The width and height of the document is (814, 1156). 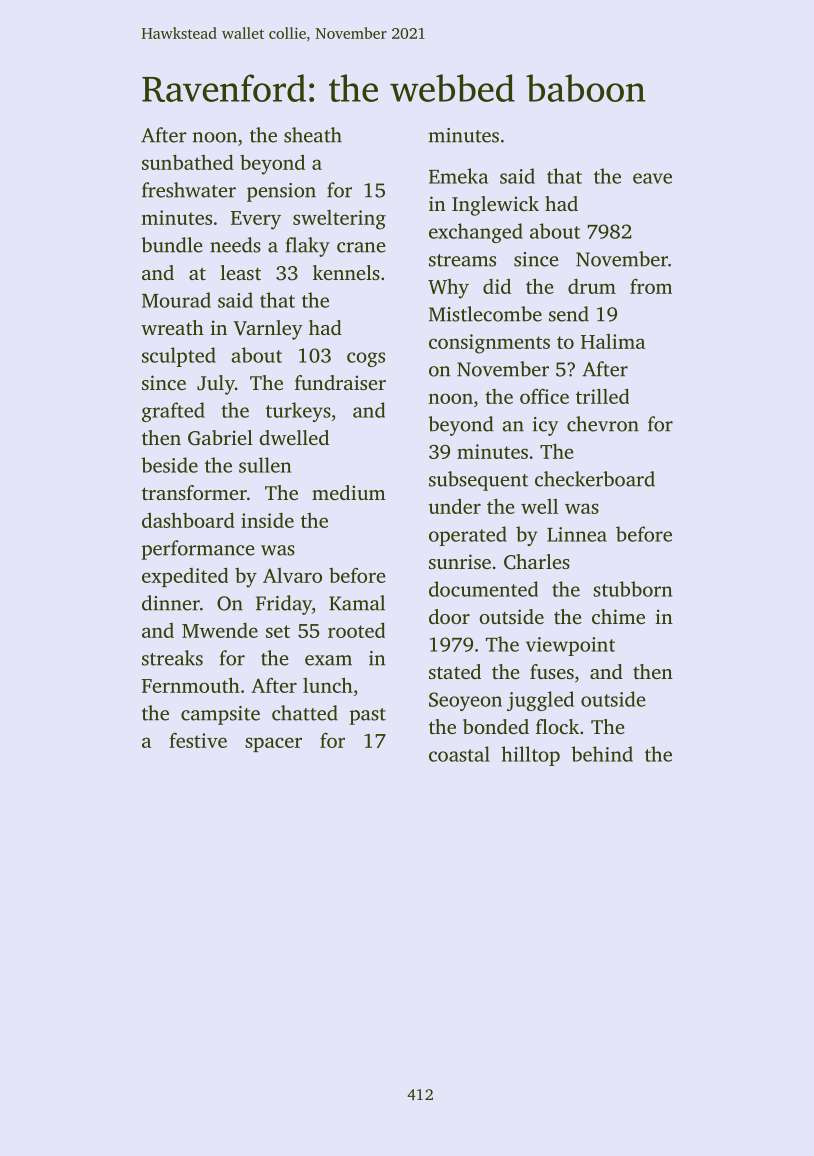 I want to click on Emeka, so click(x=458, y=176).
